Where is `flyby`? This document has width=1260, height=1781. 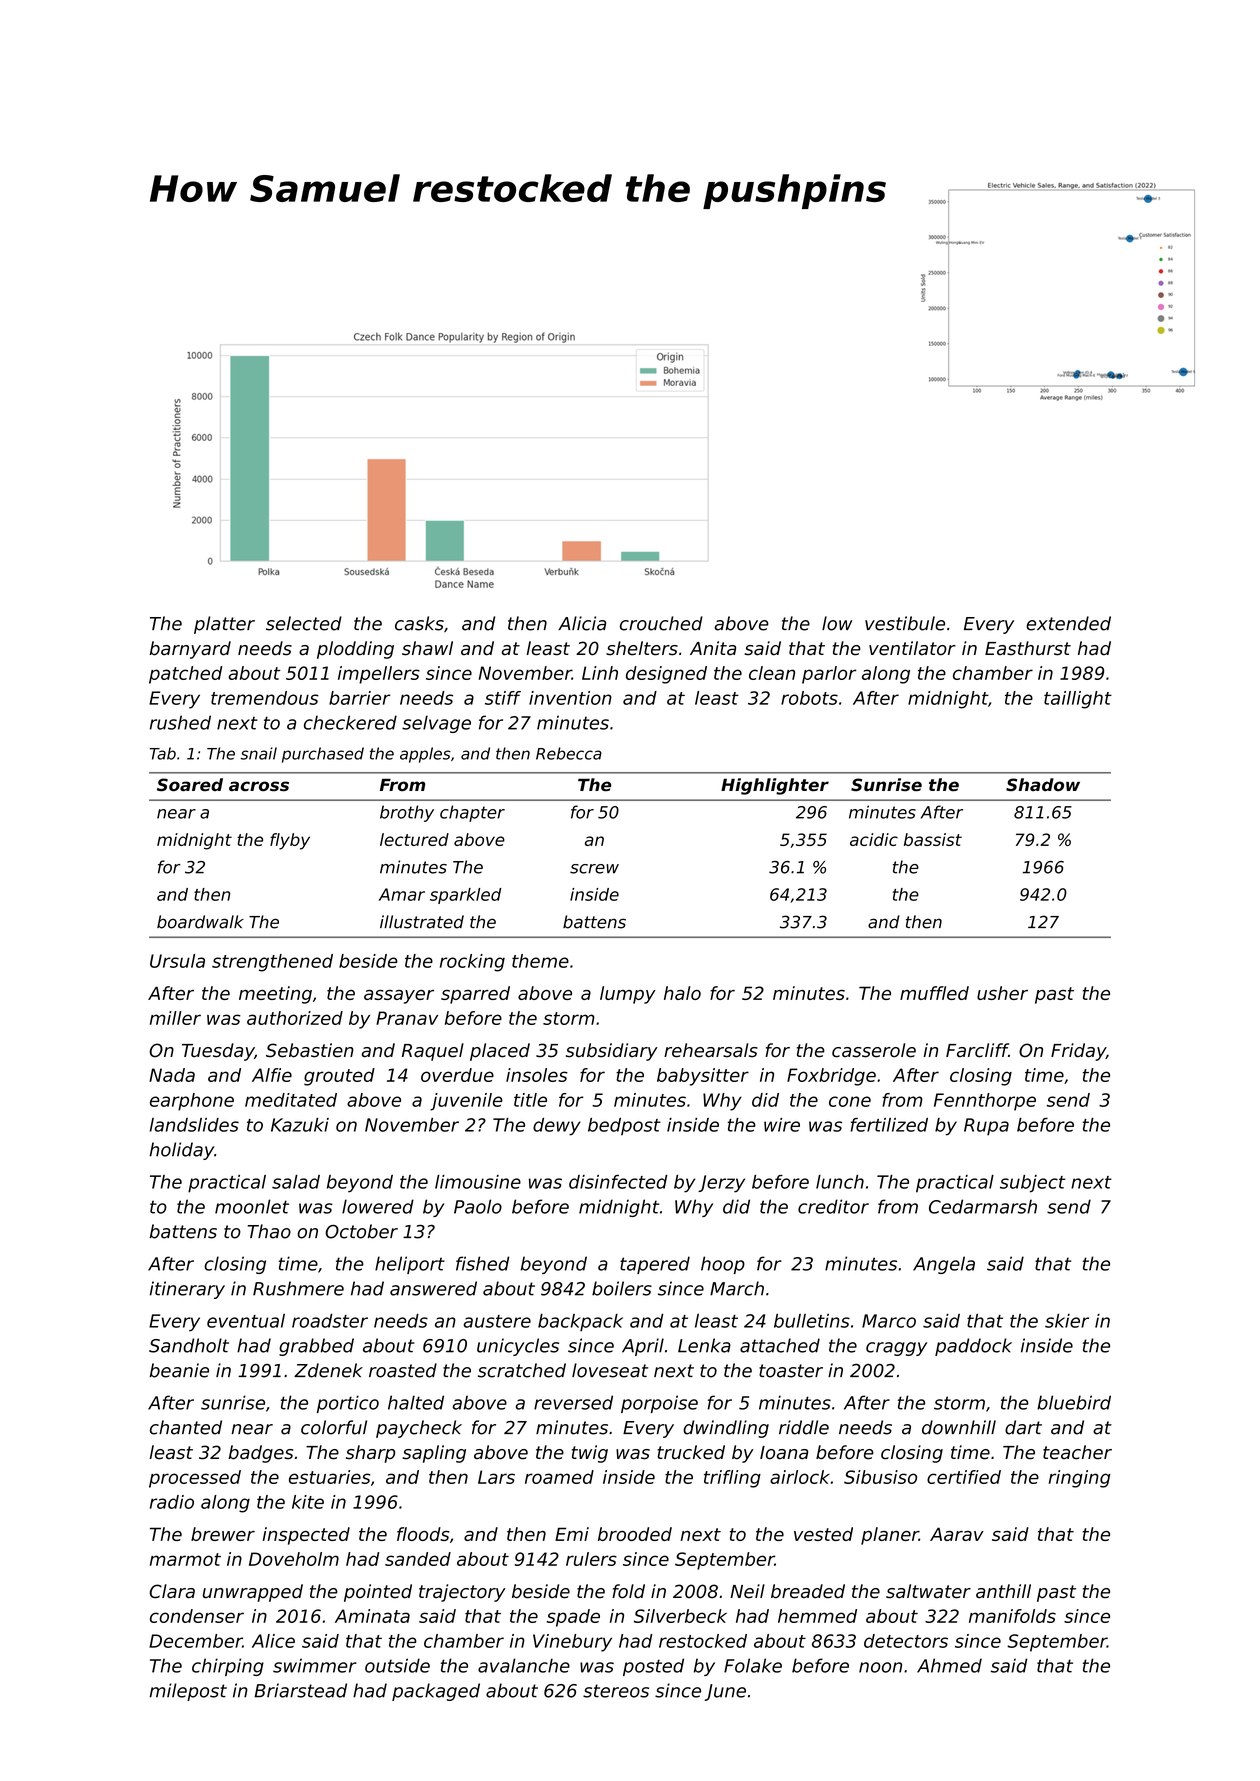 flyby is located at coordinates (290, 841).
